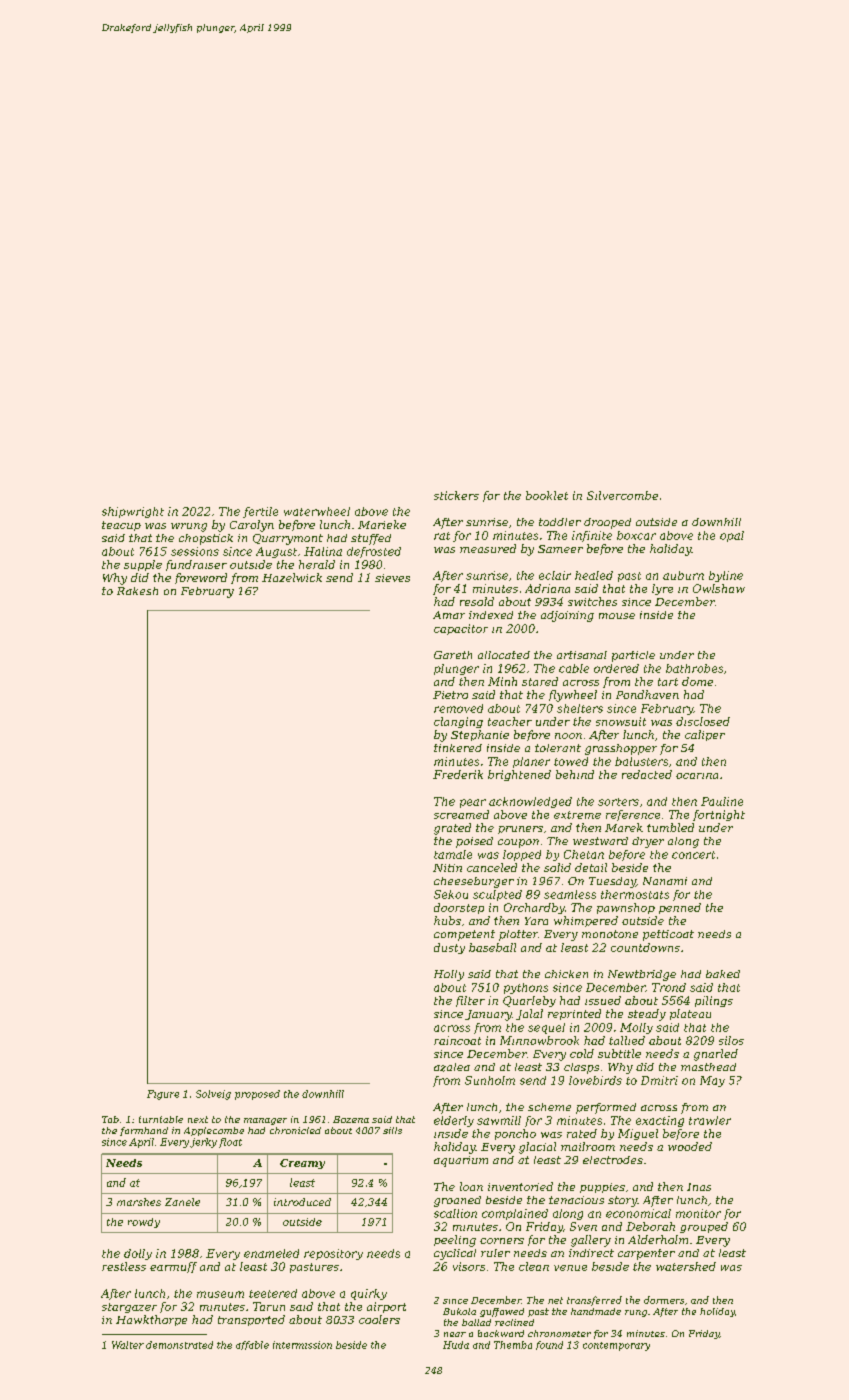 The image size is (849, 1400). I want to click on Miguel, so click(638, 1134).
